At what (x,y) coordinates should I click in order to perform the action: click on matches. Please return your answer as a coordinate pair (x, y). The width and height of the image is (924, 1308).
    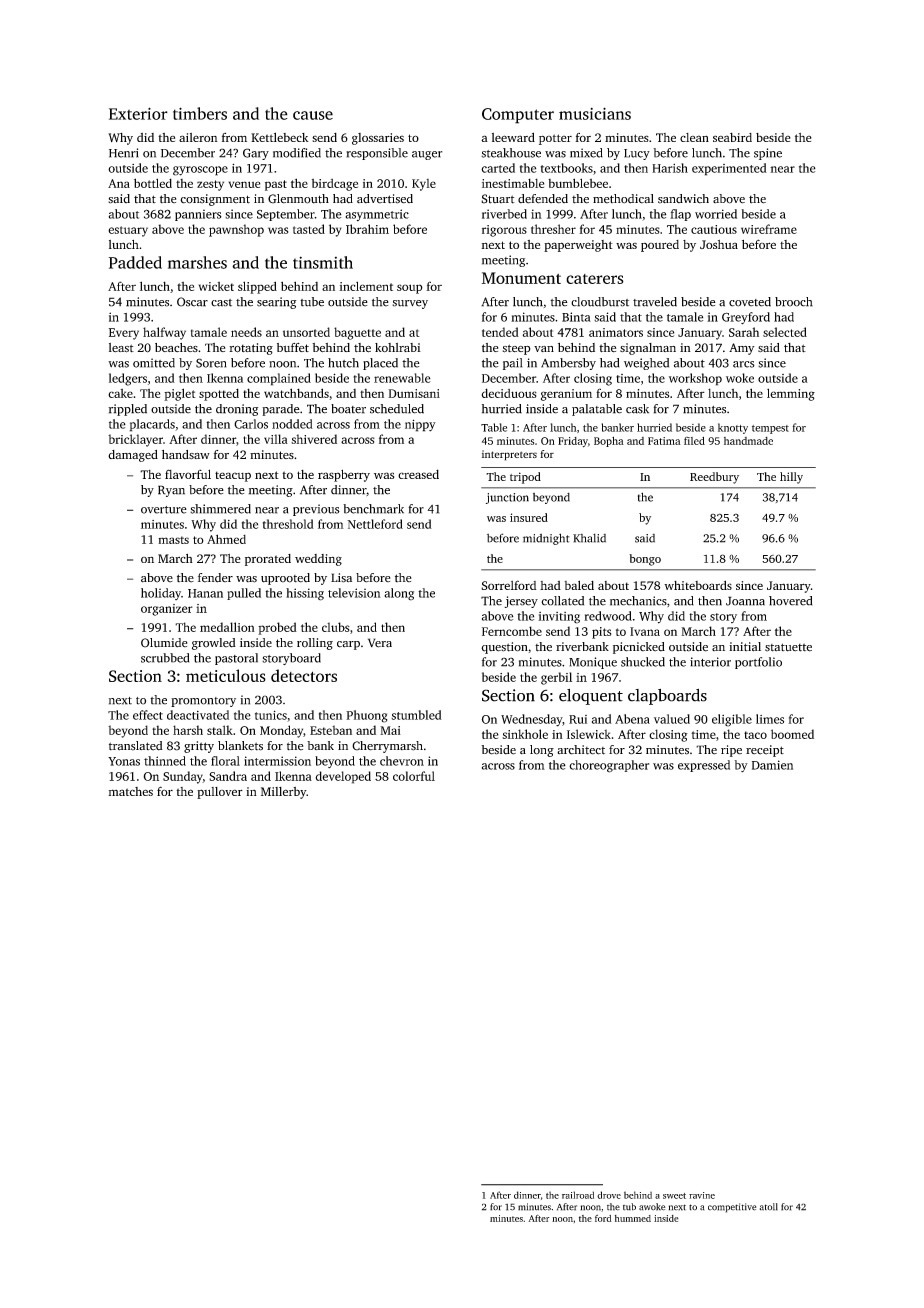
    Looking at the image, I should click on (130, 791).
